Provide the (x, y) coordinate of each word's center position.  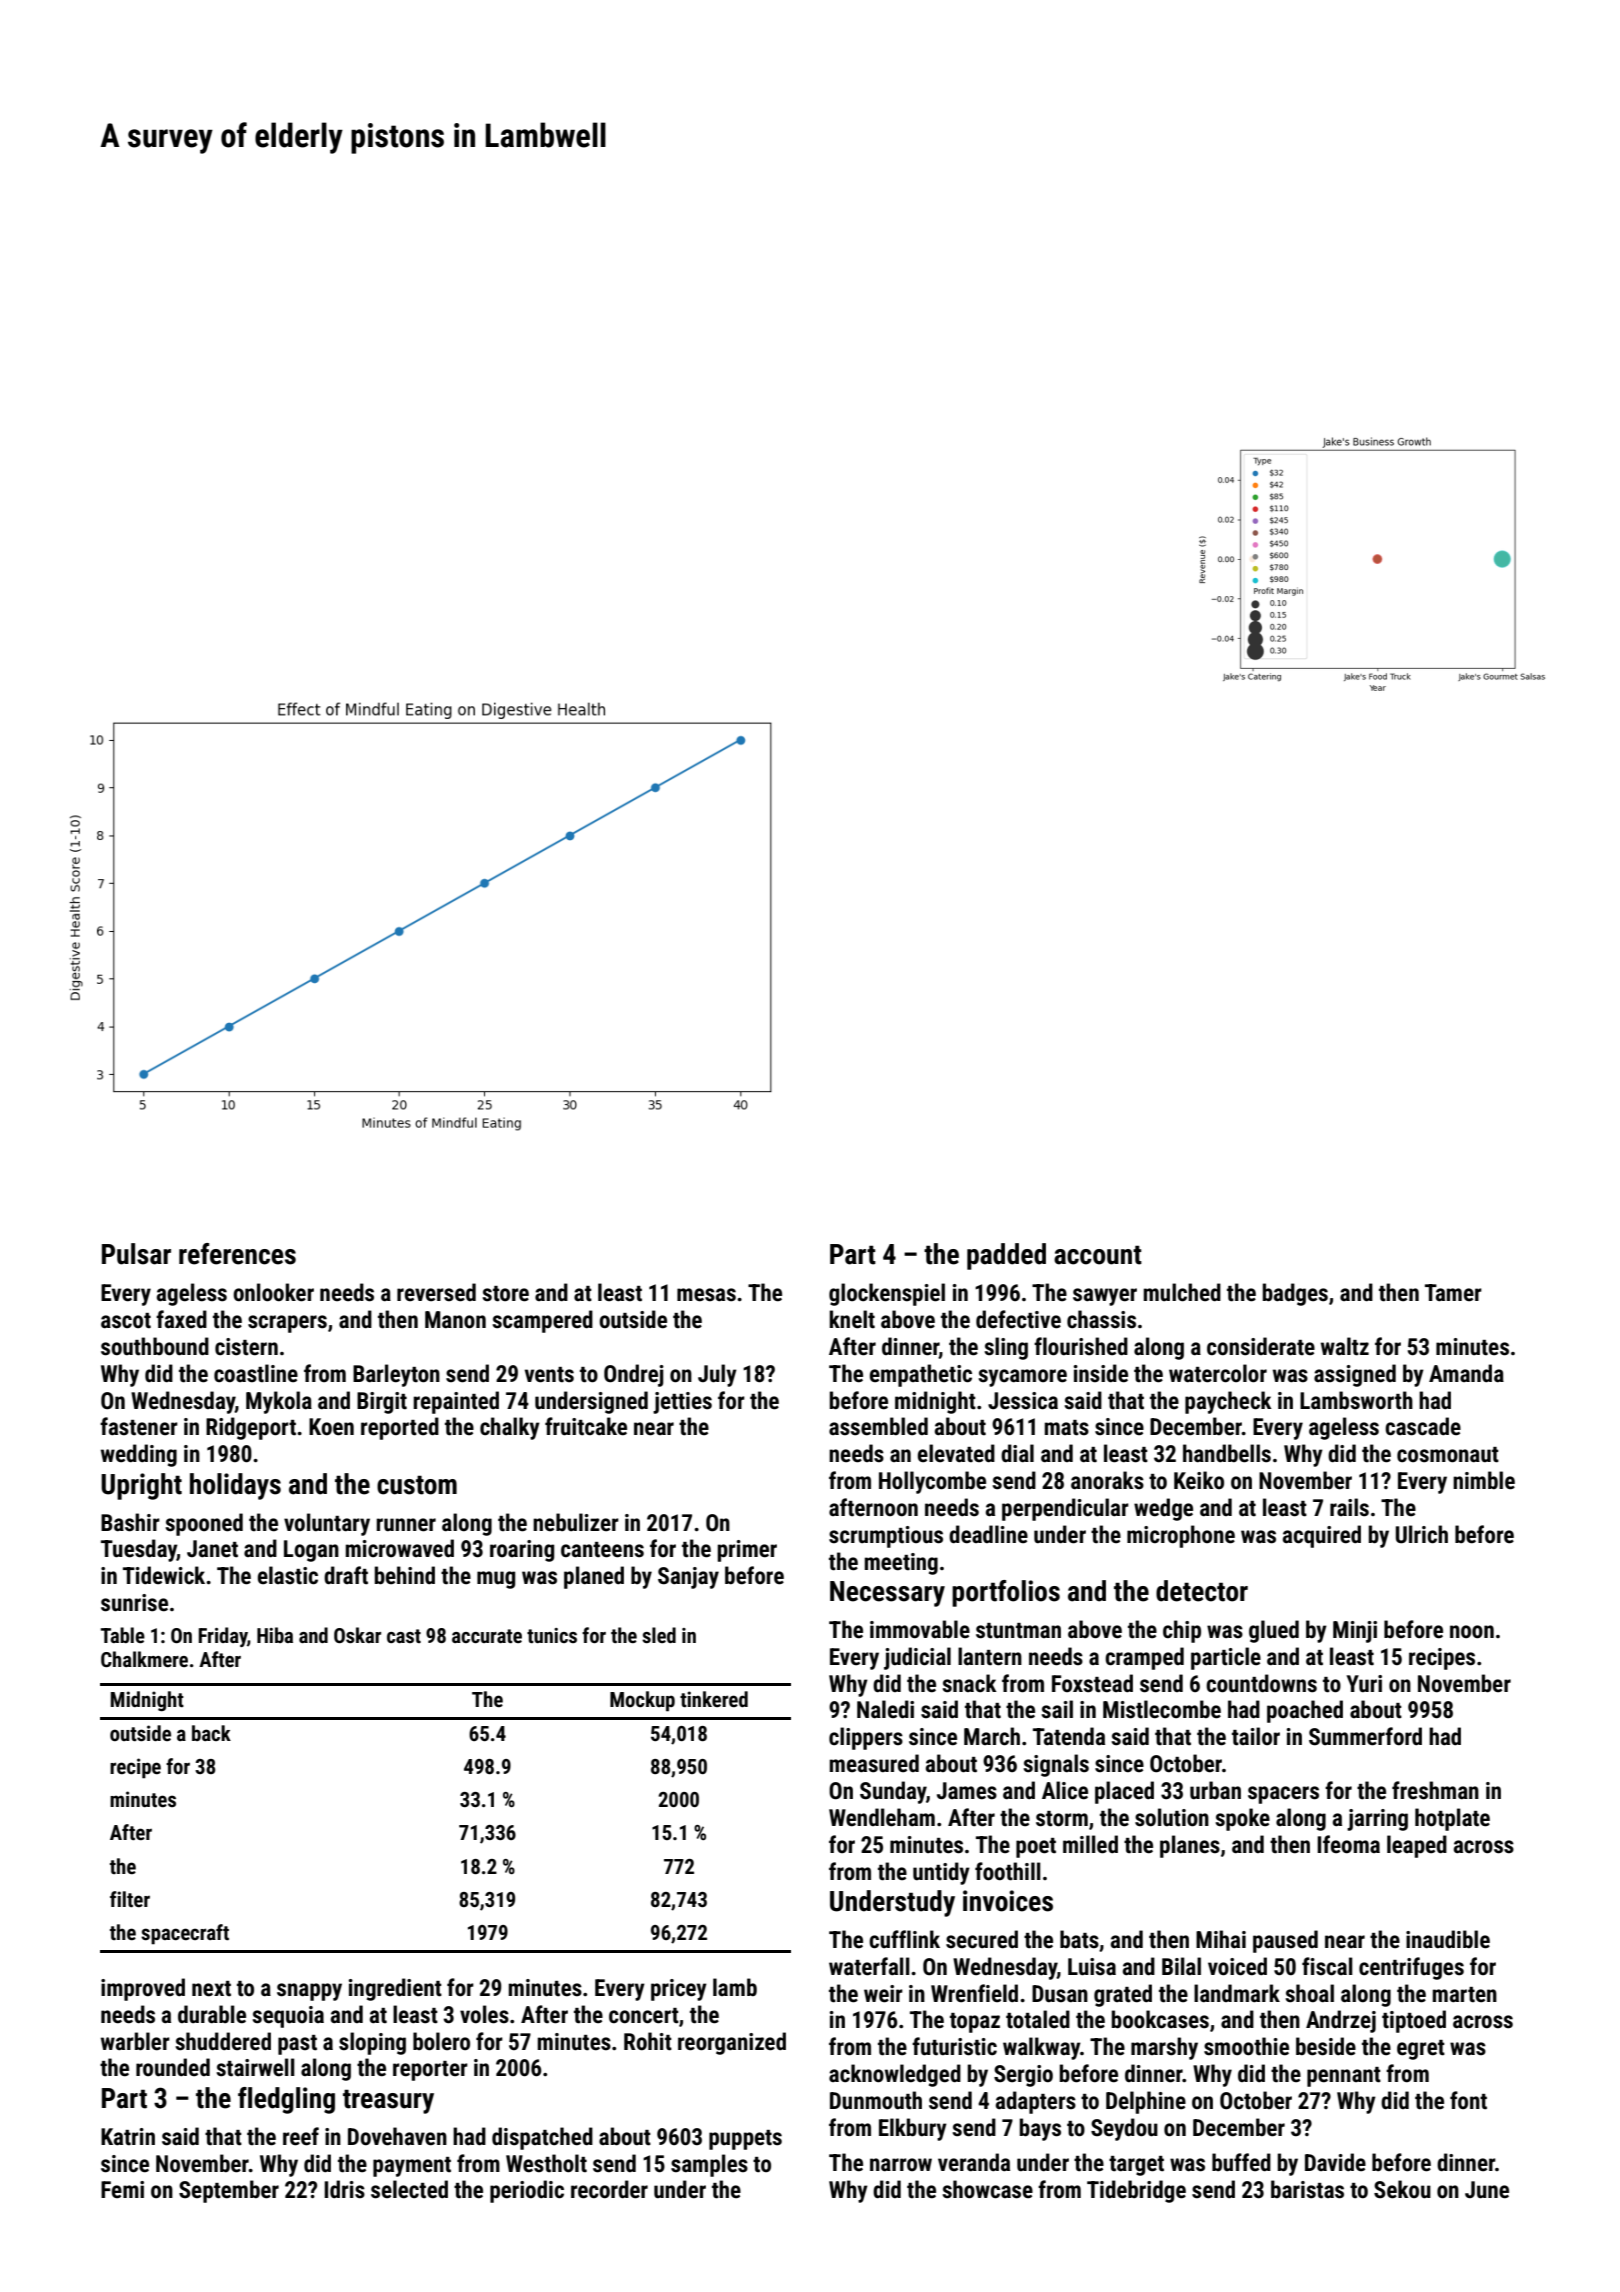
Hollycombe (932, 1482)
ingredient (395, 1989)
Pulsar (136, 1254)
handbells (1227, 1453)
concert (644, 2016)
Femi (122, 2190)
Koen (331, 1427)
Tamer (1453, 1293)
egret (1421, 2050)
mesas (706, 1295)
